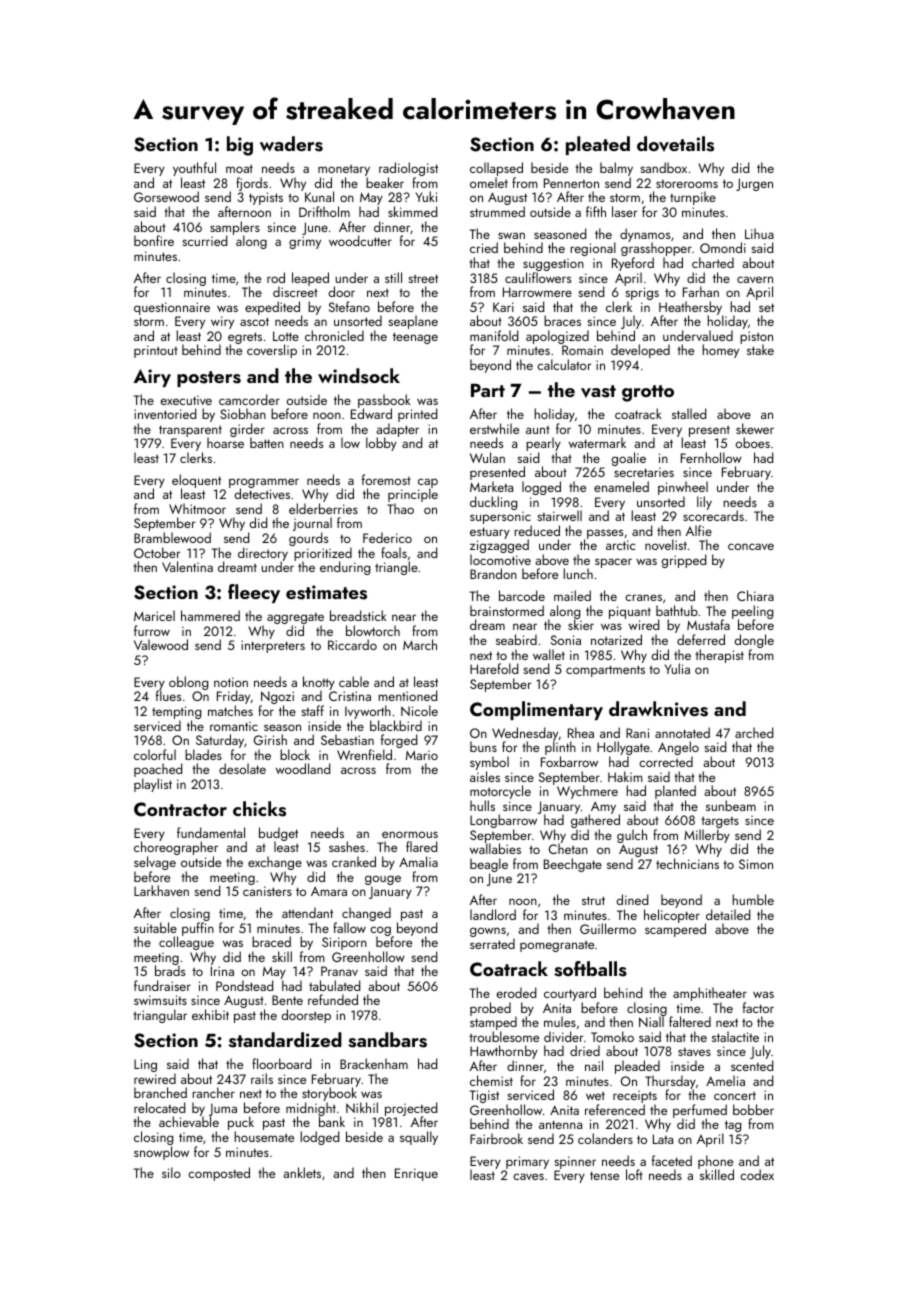 The width and height of the document is (908, 1316). I want to click on caves, so click(528, 1176).
